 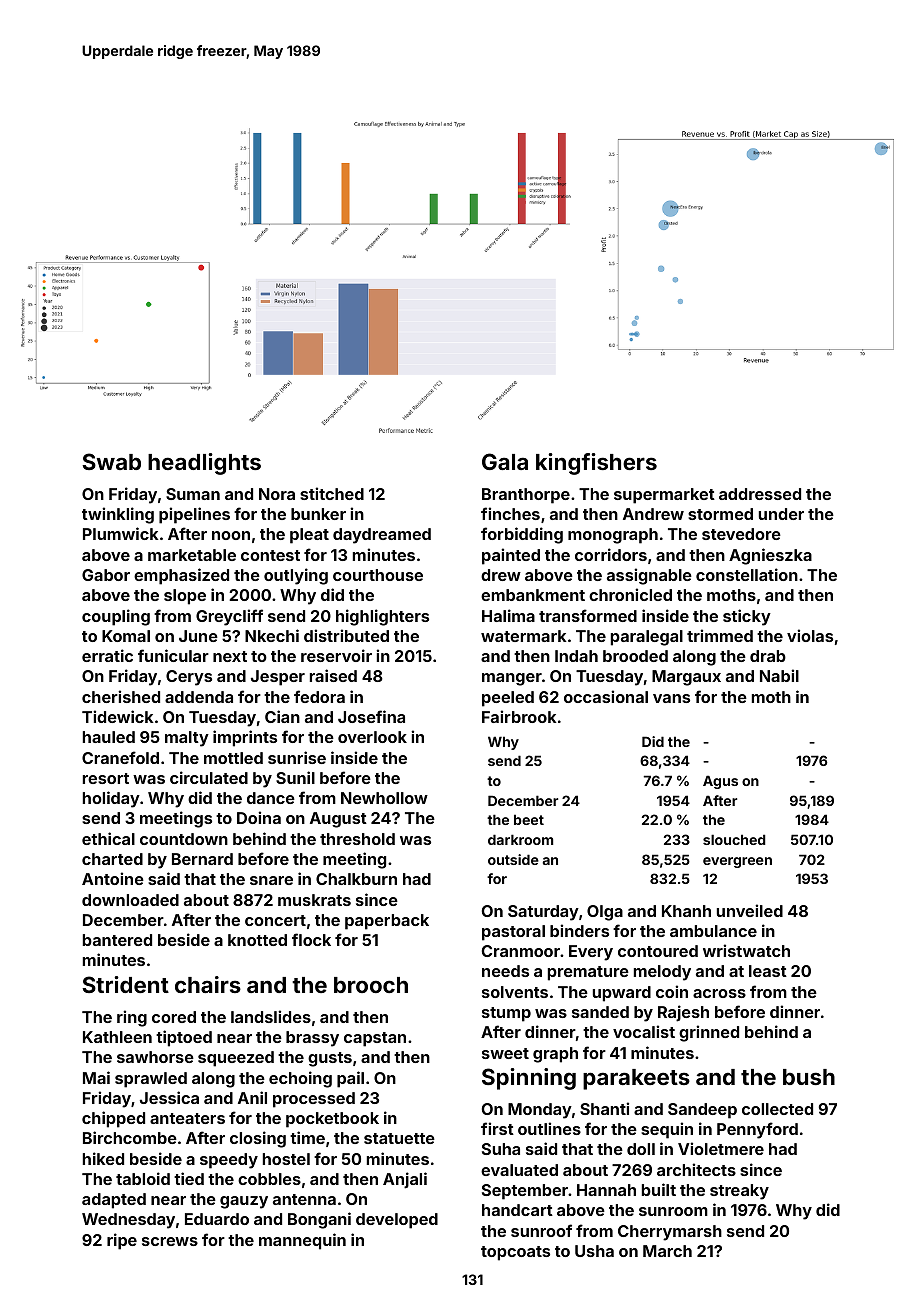 What do you see at coordinates (378, 575) in the screenshot?
I see `courthouse` at bounding box center [378, 575].
